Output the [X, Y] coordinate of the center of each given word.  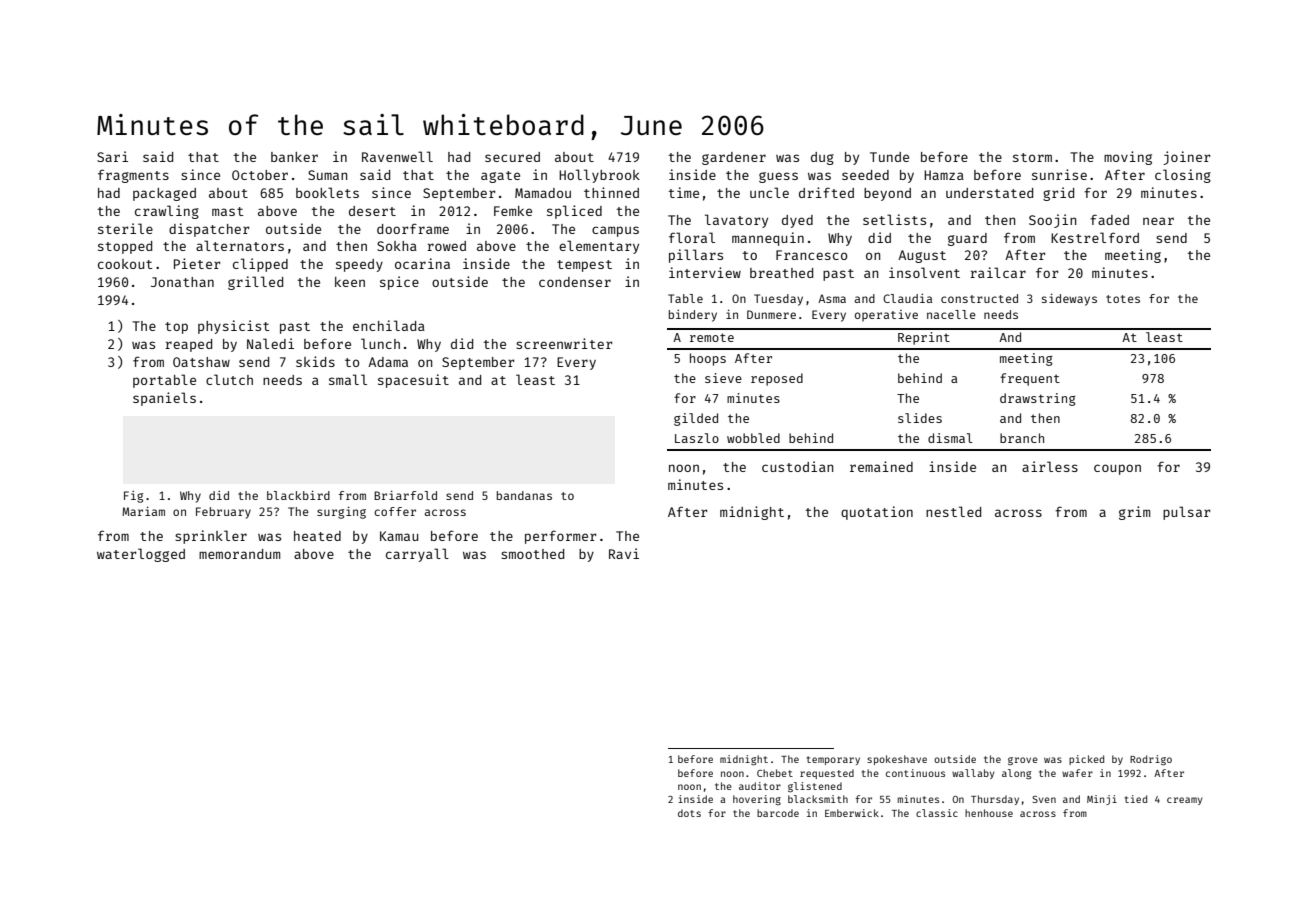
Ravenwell [397, 156]
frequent [1030, 379]
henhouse [989, 813]
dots [689, 813]
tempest [584, 266]
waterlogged [141, 555]
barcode [778, 813]
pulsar [1186, 513]
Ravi [624, 553]
